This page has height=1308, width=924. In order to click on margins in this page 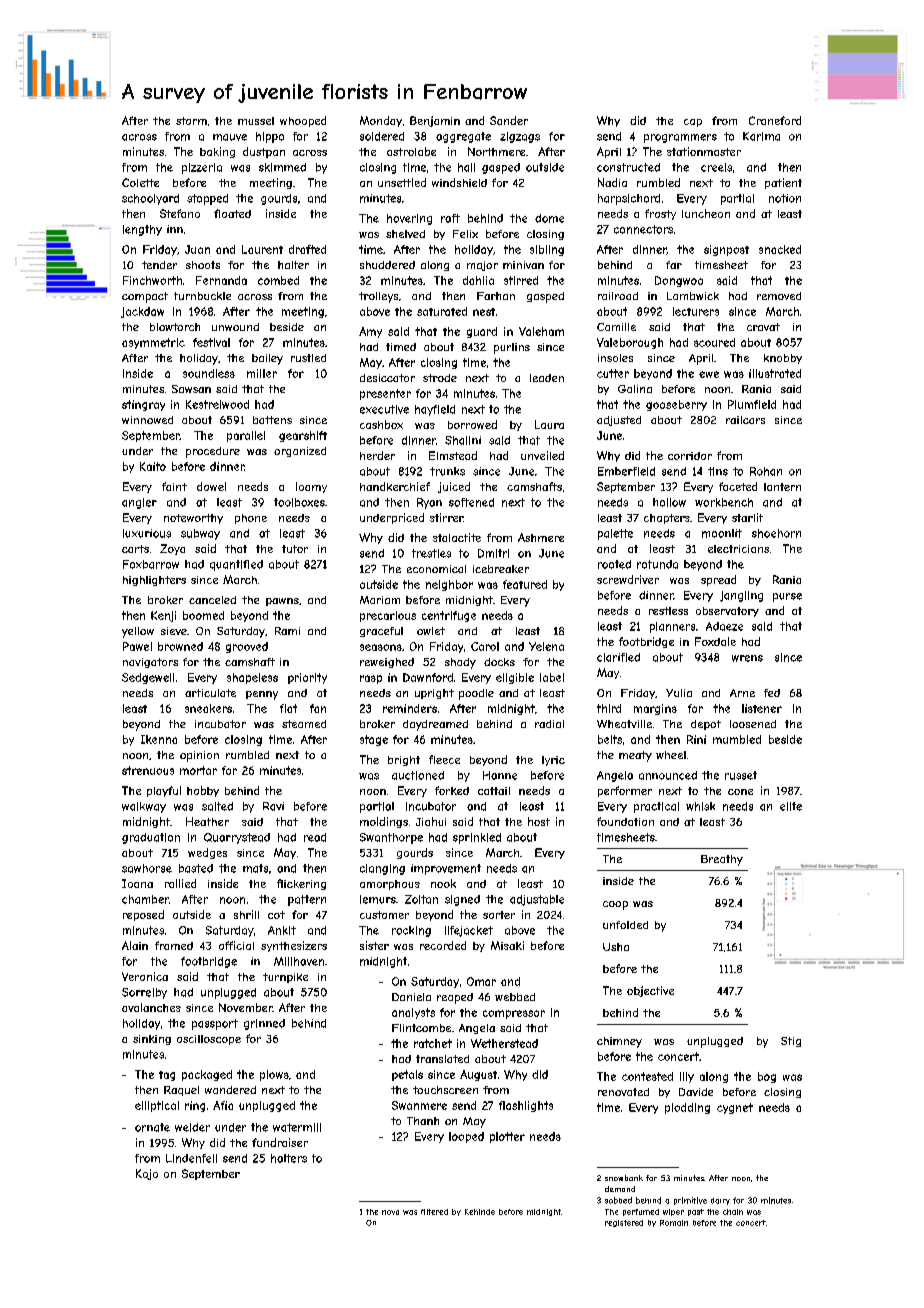, I will do `click(655, 709)`.
